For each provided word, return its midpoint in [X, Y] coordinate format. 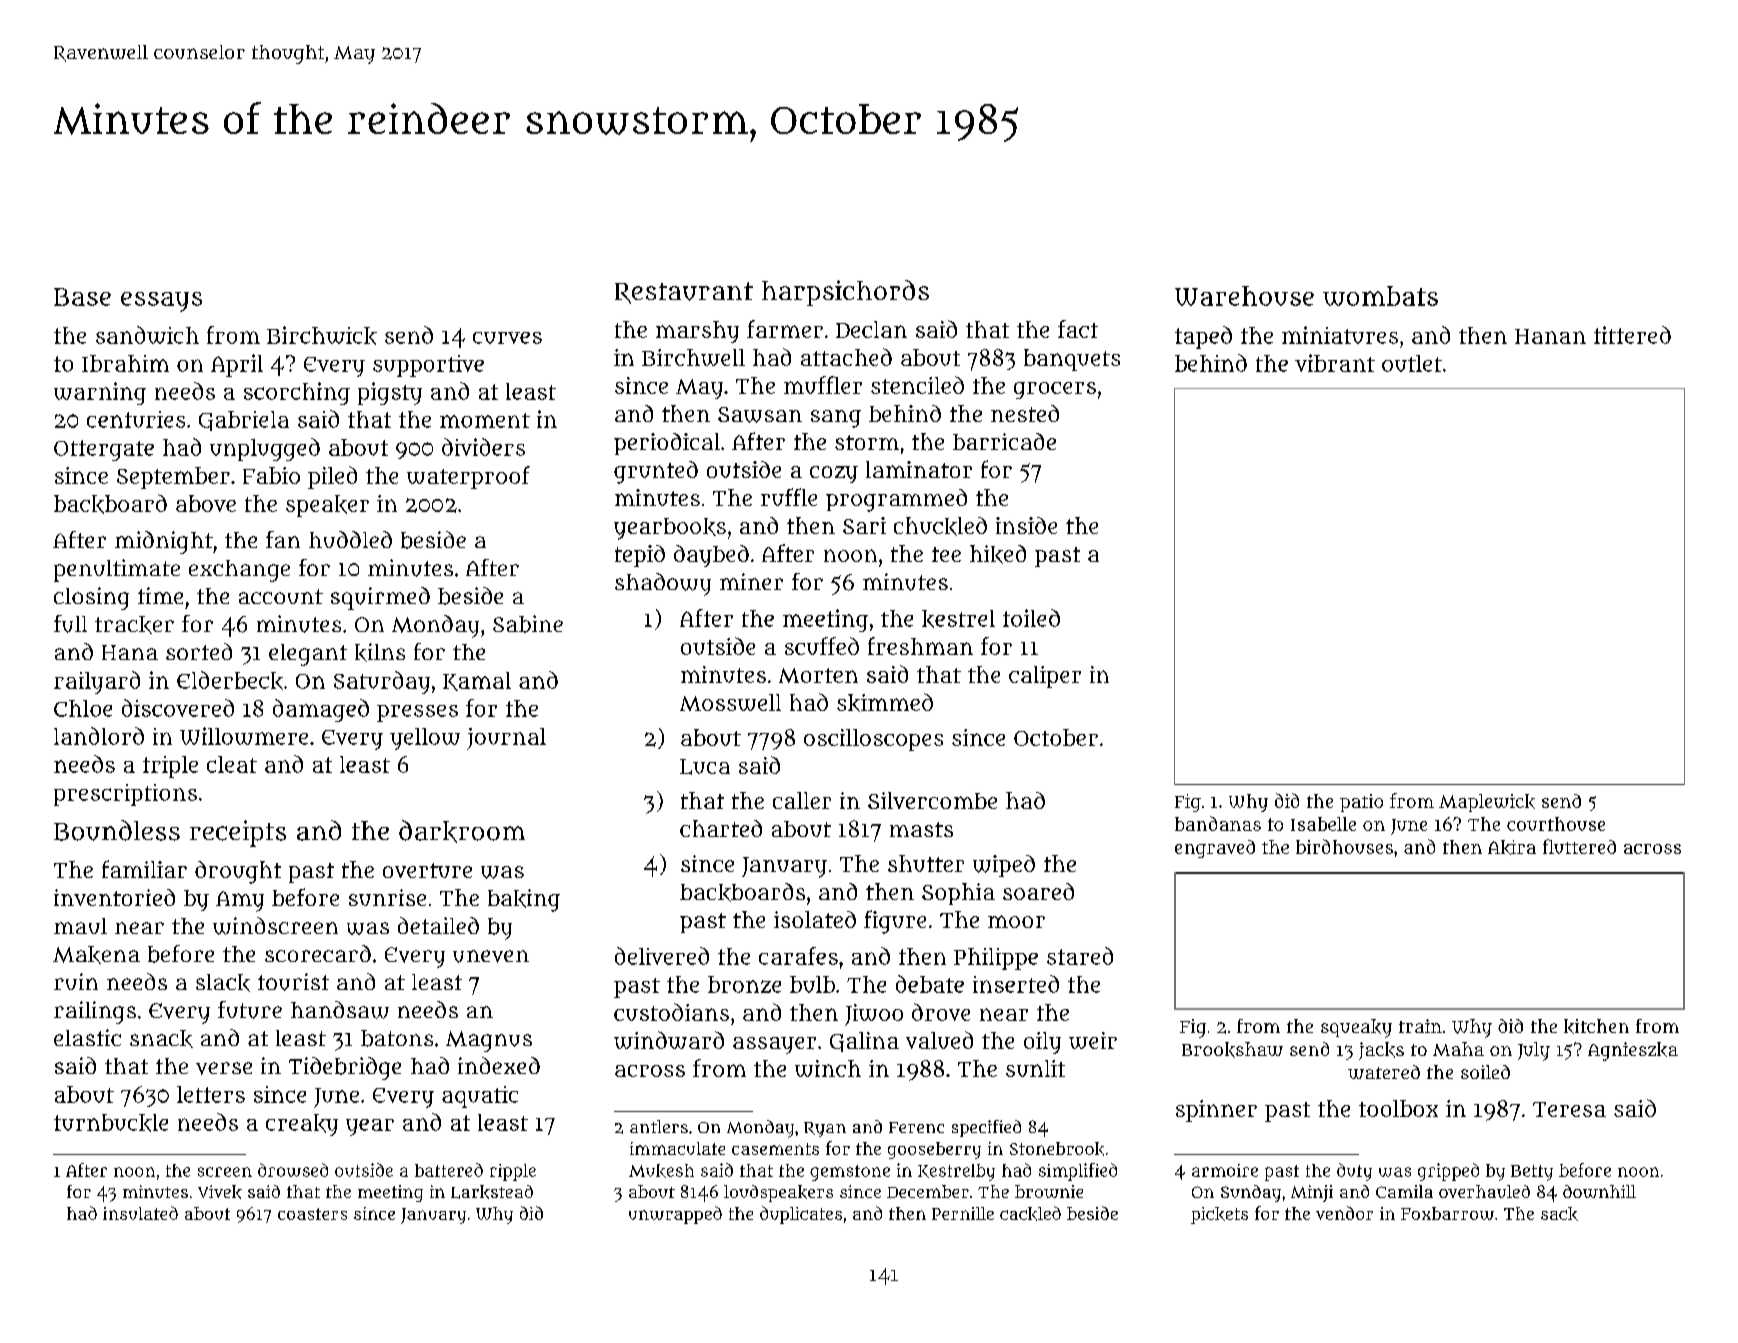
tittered [1632, 335]
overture [427, 870]
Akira [1512, 847]
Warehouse [1244, 296]
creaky [302, 1125]
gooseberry [934, 1150]
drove [941, 1012]
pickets [1219, 1215]
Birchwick [322, 335]
